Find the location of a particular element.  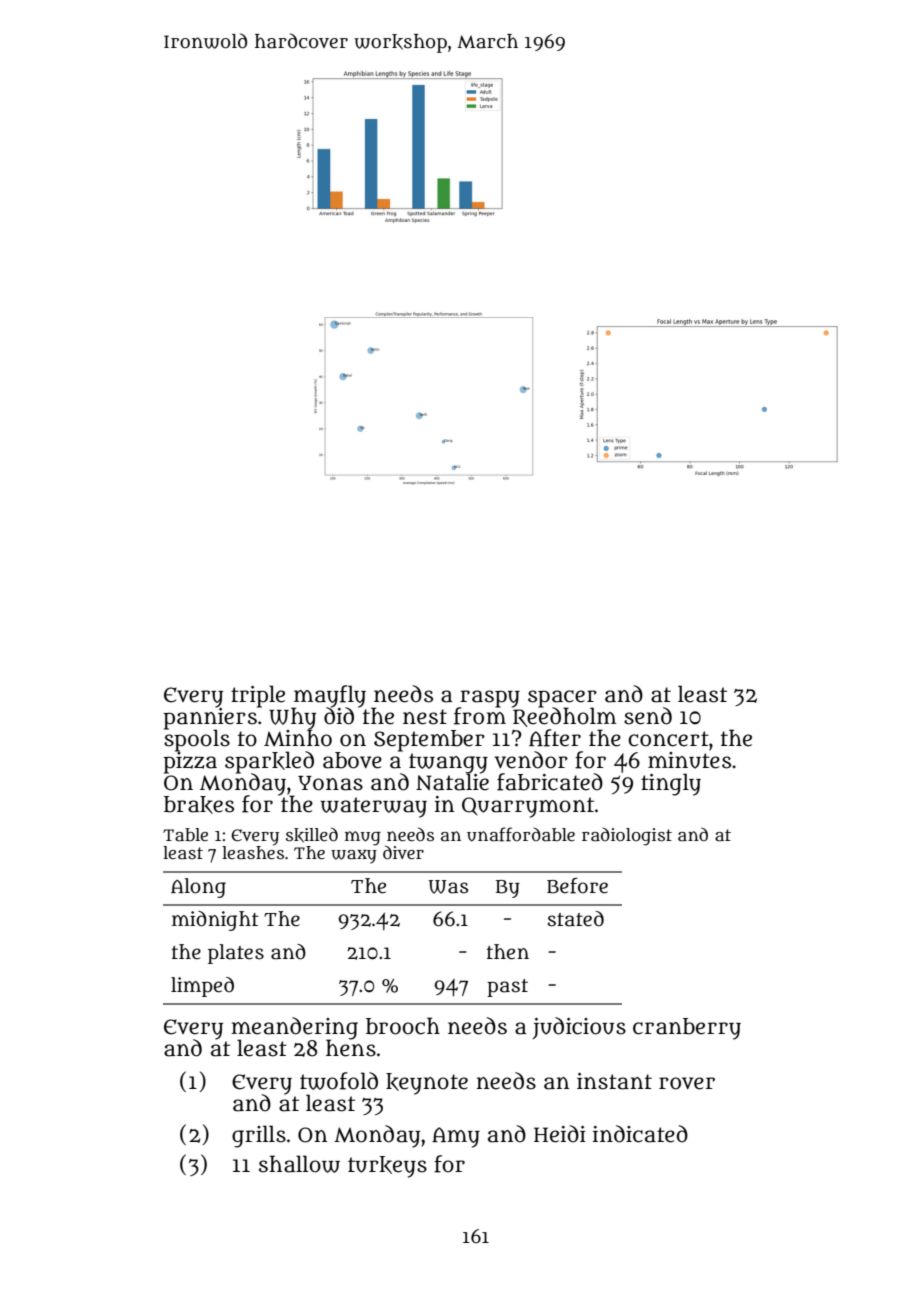

Natalie is located at coordinates (452, 782).
